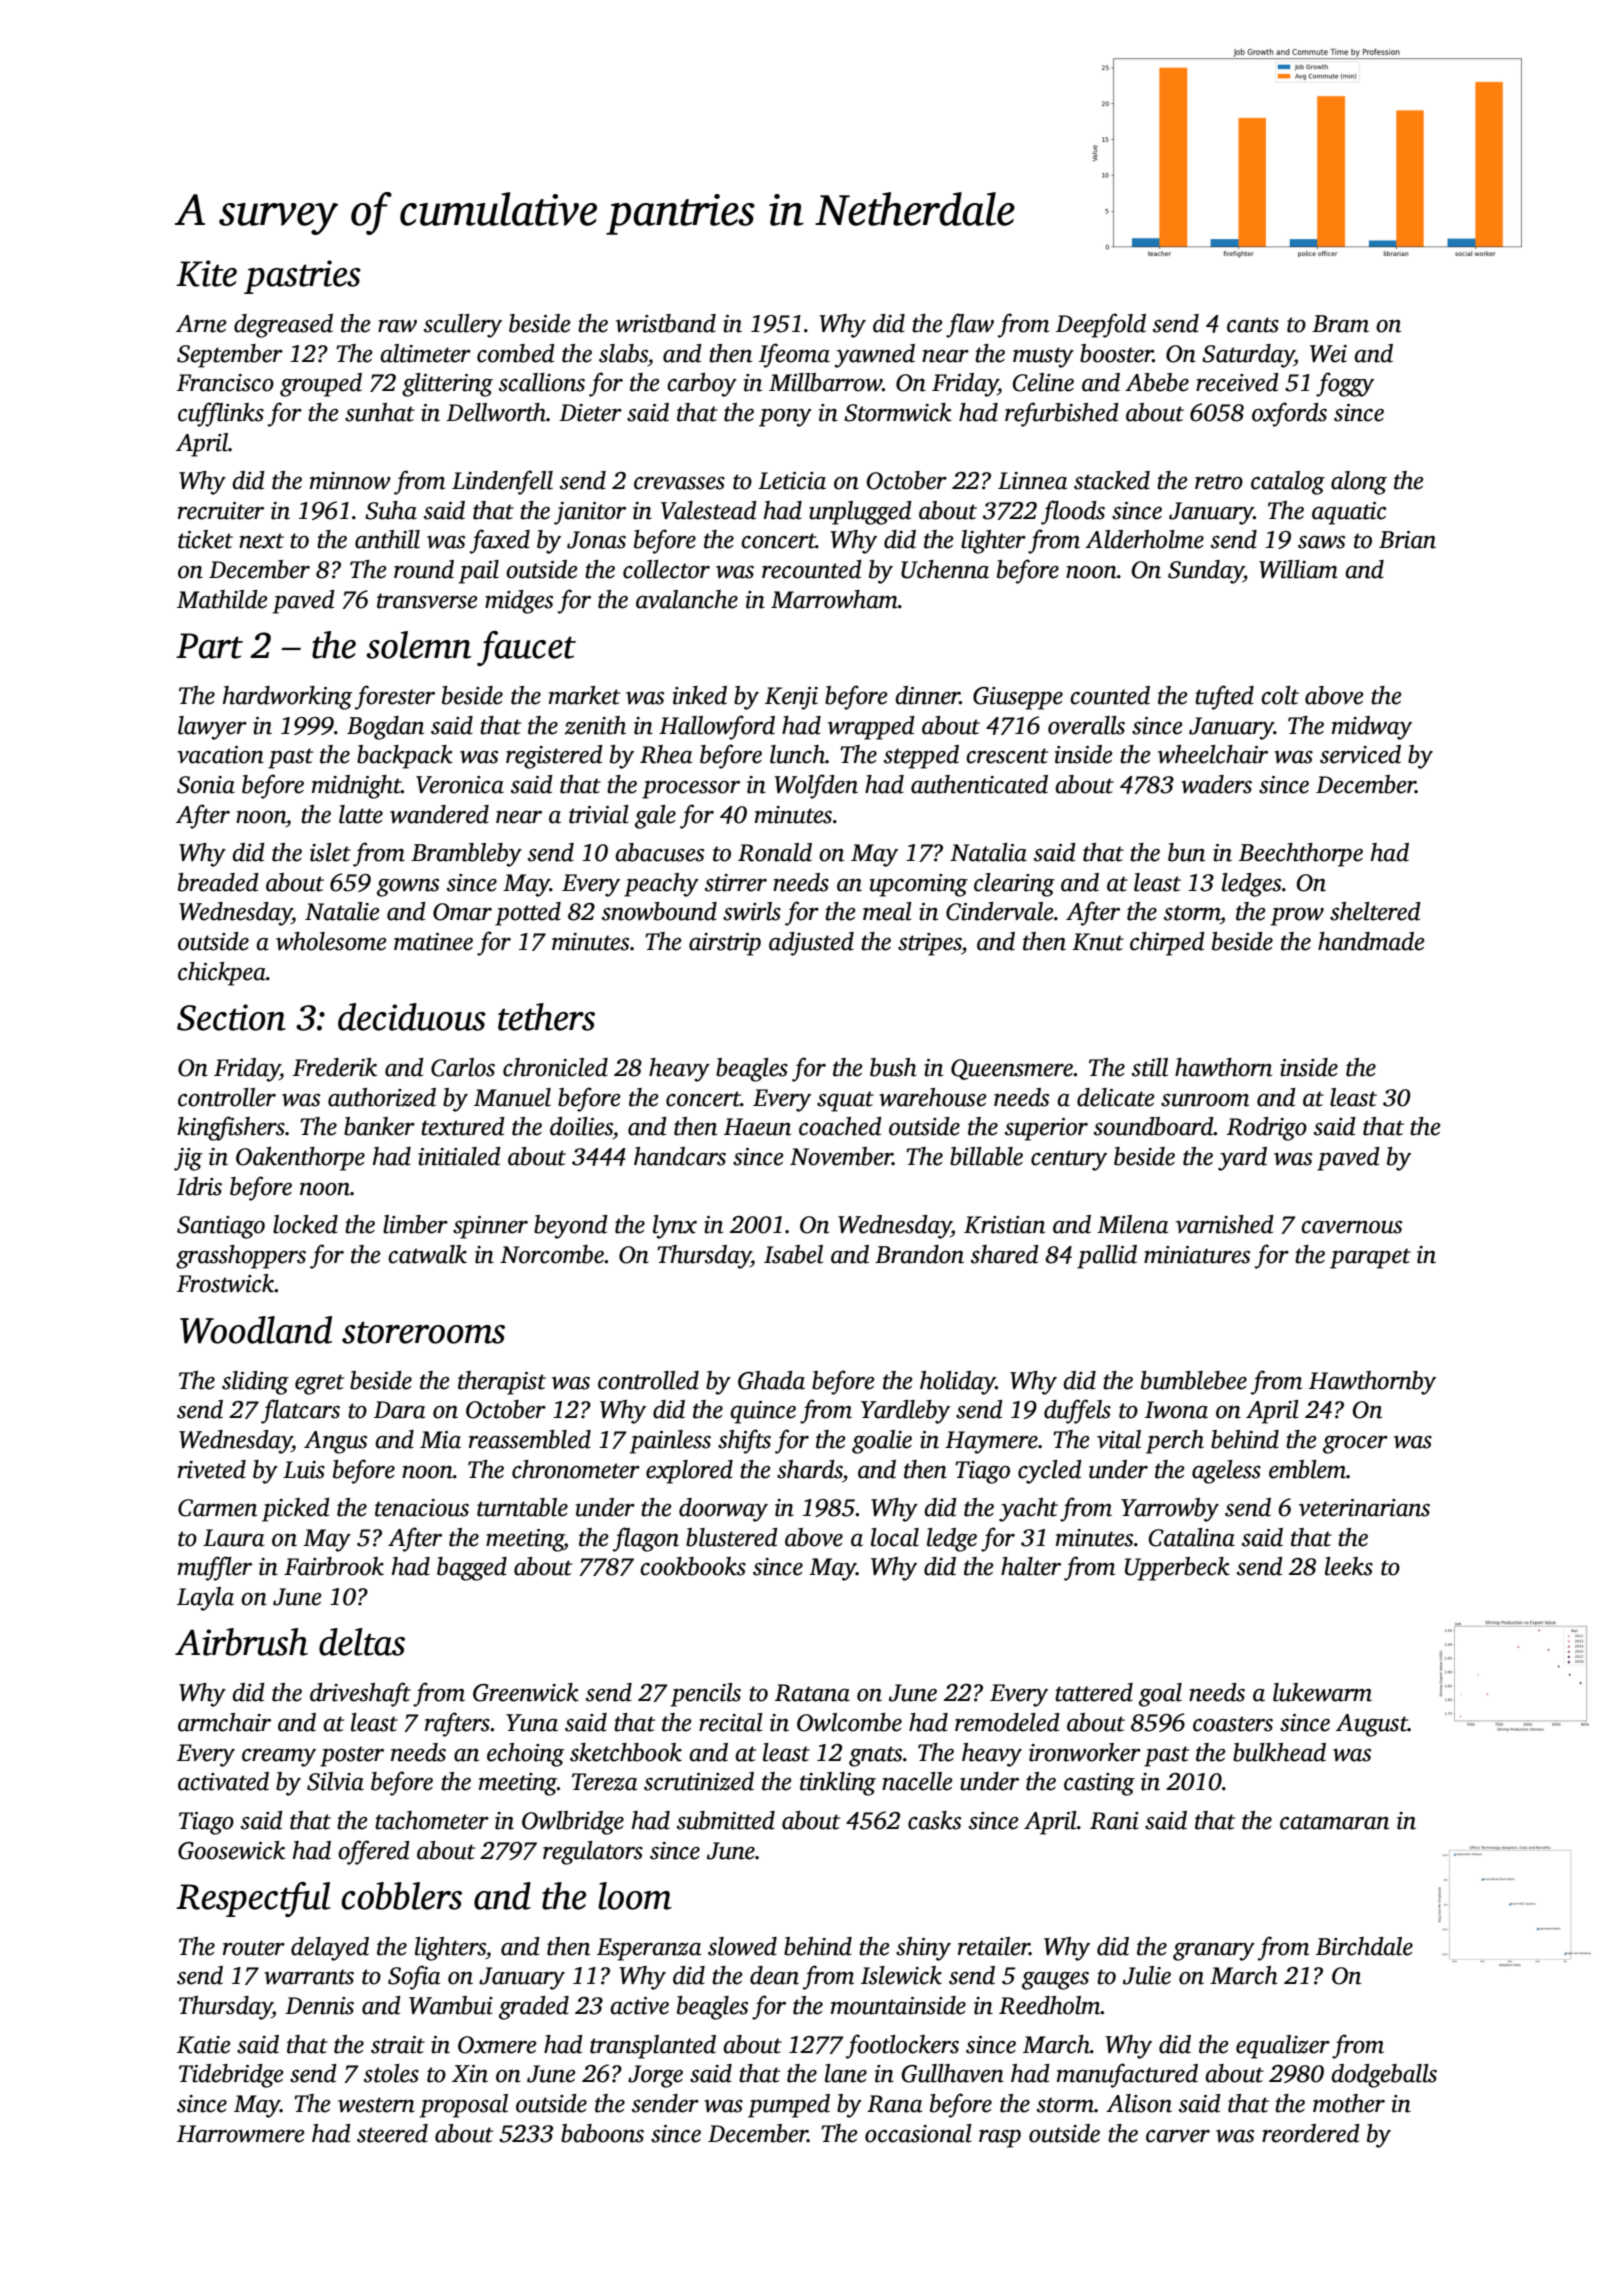 This screenshot has width=1620, height=2292. I want to click on saws, so click(1322, 542).
